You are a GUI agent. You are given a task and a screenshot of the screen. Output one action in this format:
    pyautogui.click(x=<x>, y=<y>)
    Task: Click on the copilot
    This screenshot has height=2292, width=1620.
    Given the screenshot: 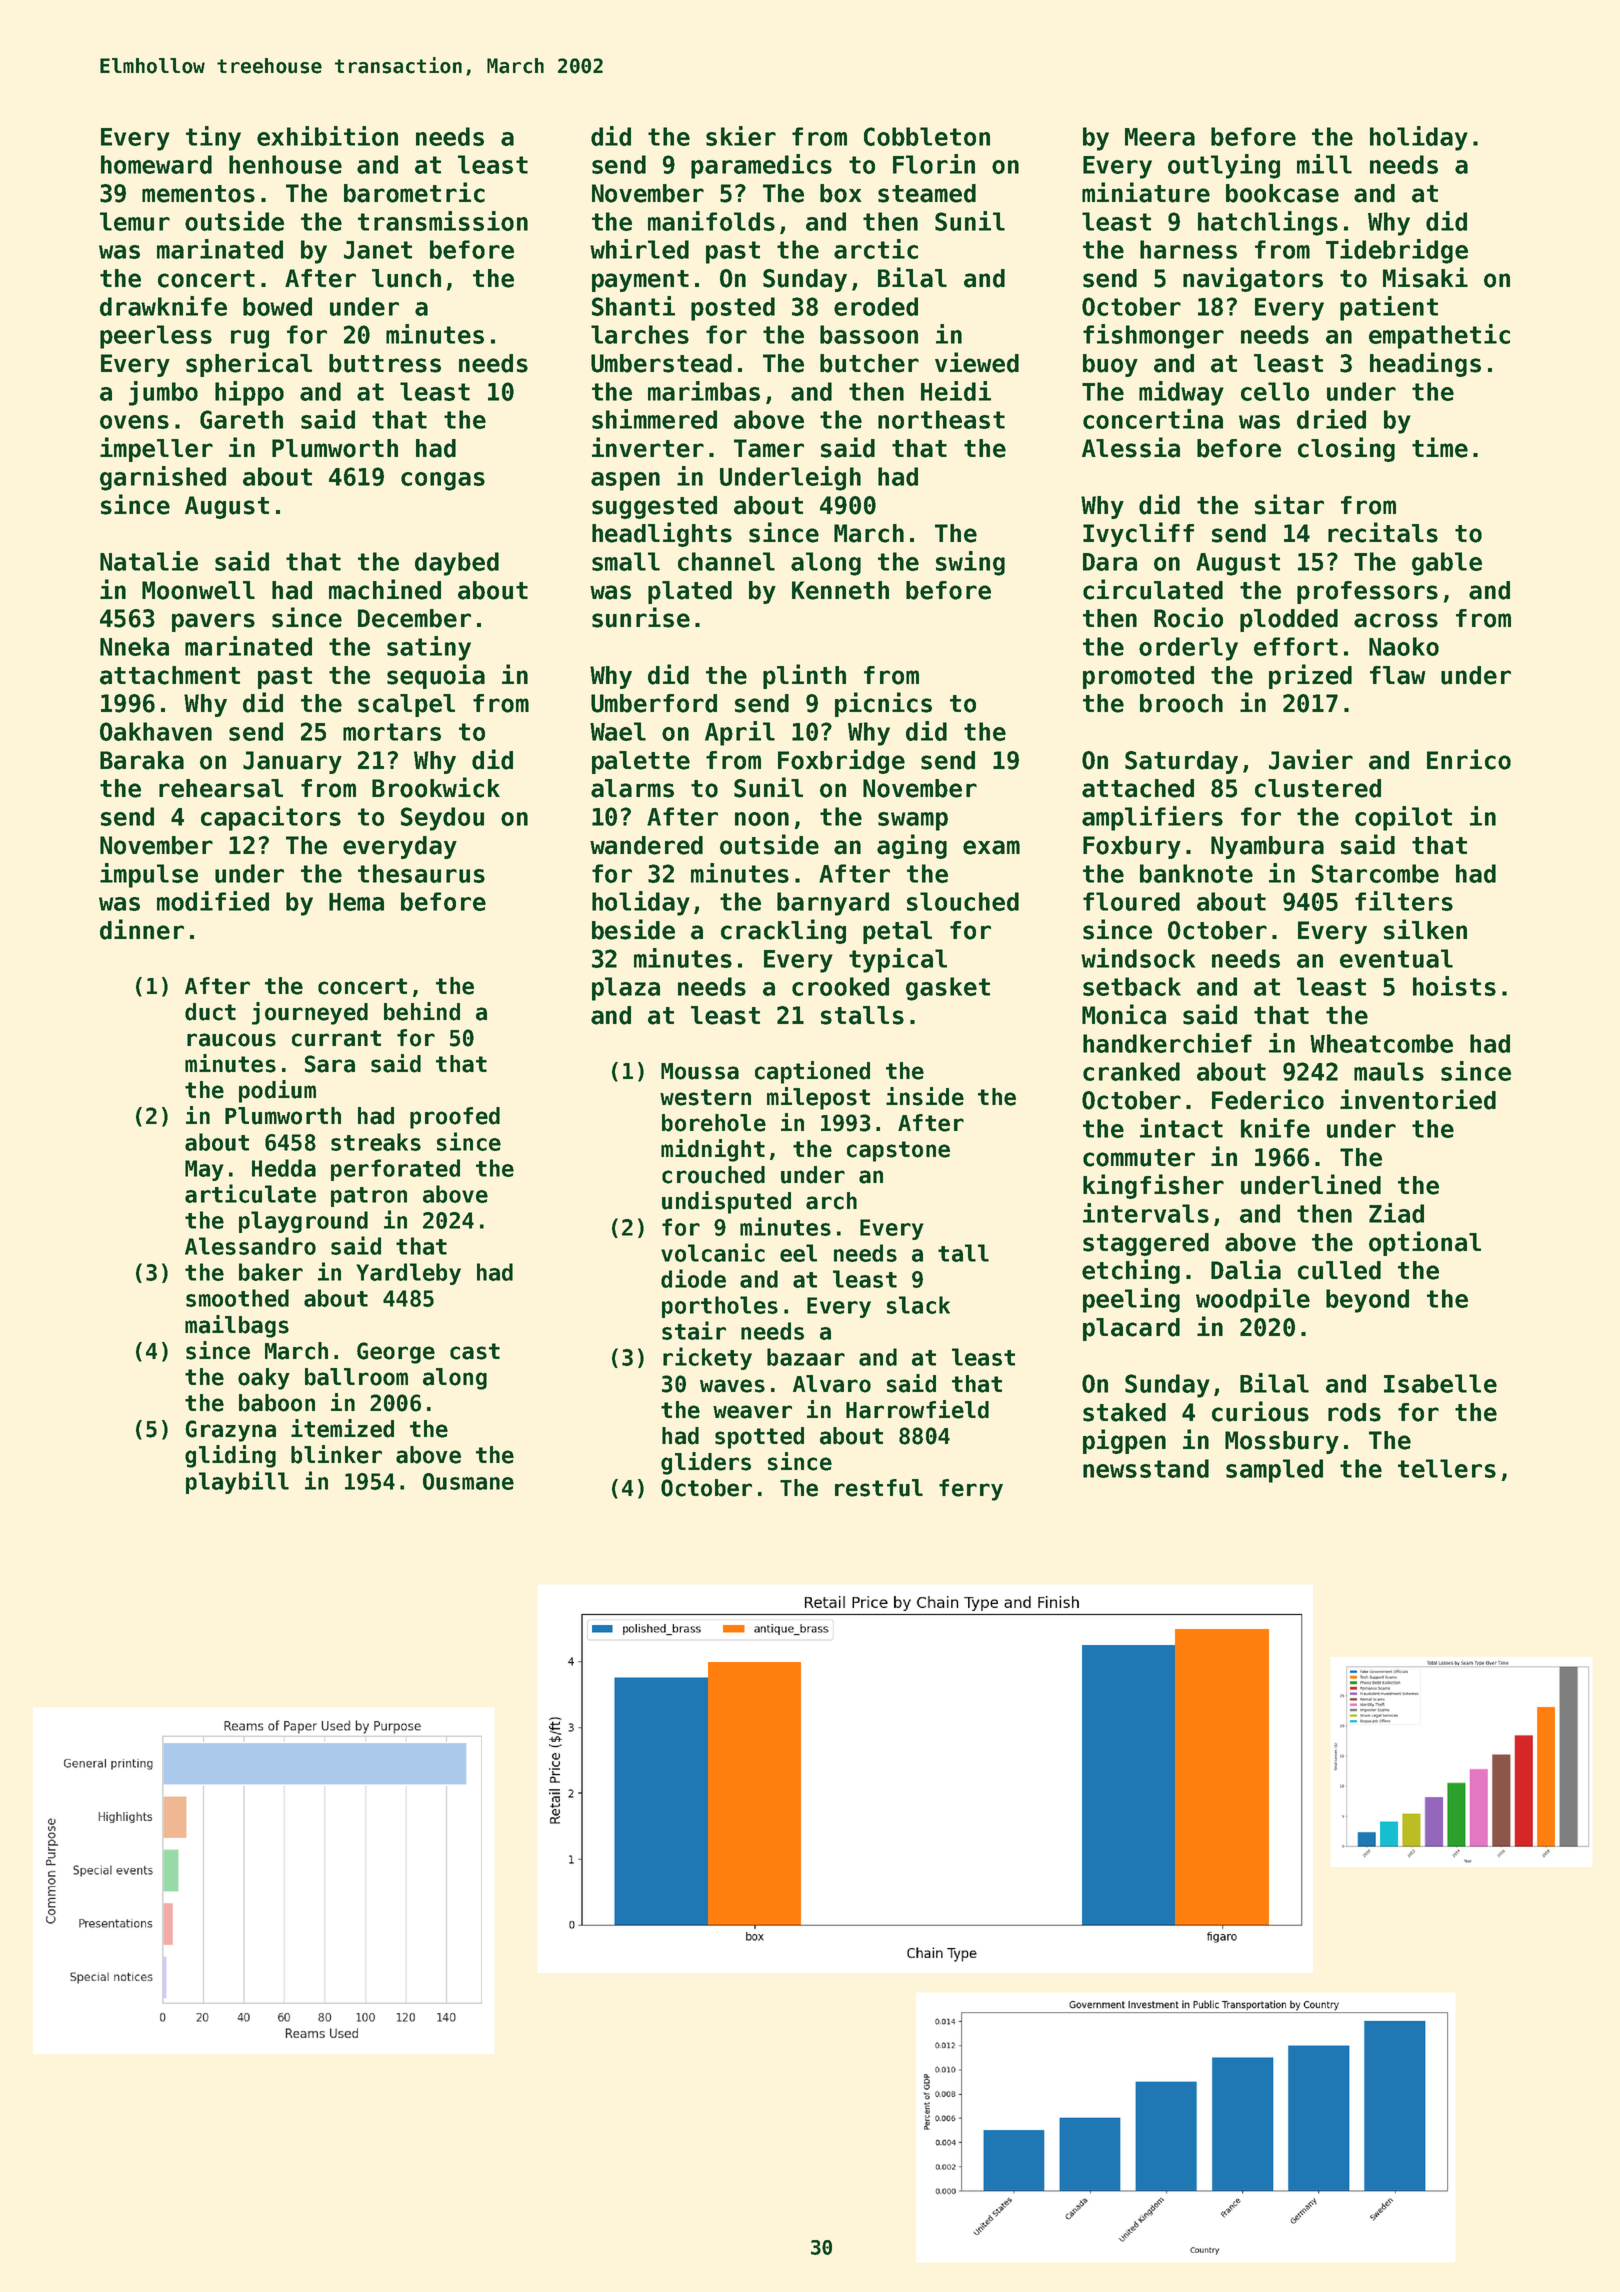 What is the action you would take?
    pyautogui.click(x=1403, y=818)
